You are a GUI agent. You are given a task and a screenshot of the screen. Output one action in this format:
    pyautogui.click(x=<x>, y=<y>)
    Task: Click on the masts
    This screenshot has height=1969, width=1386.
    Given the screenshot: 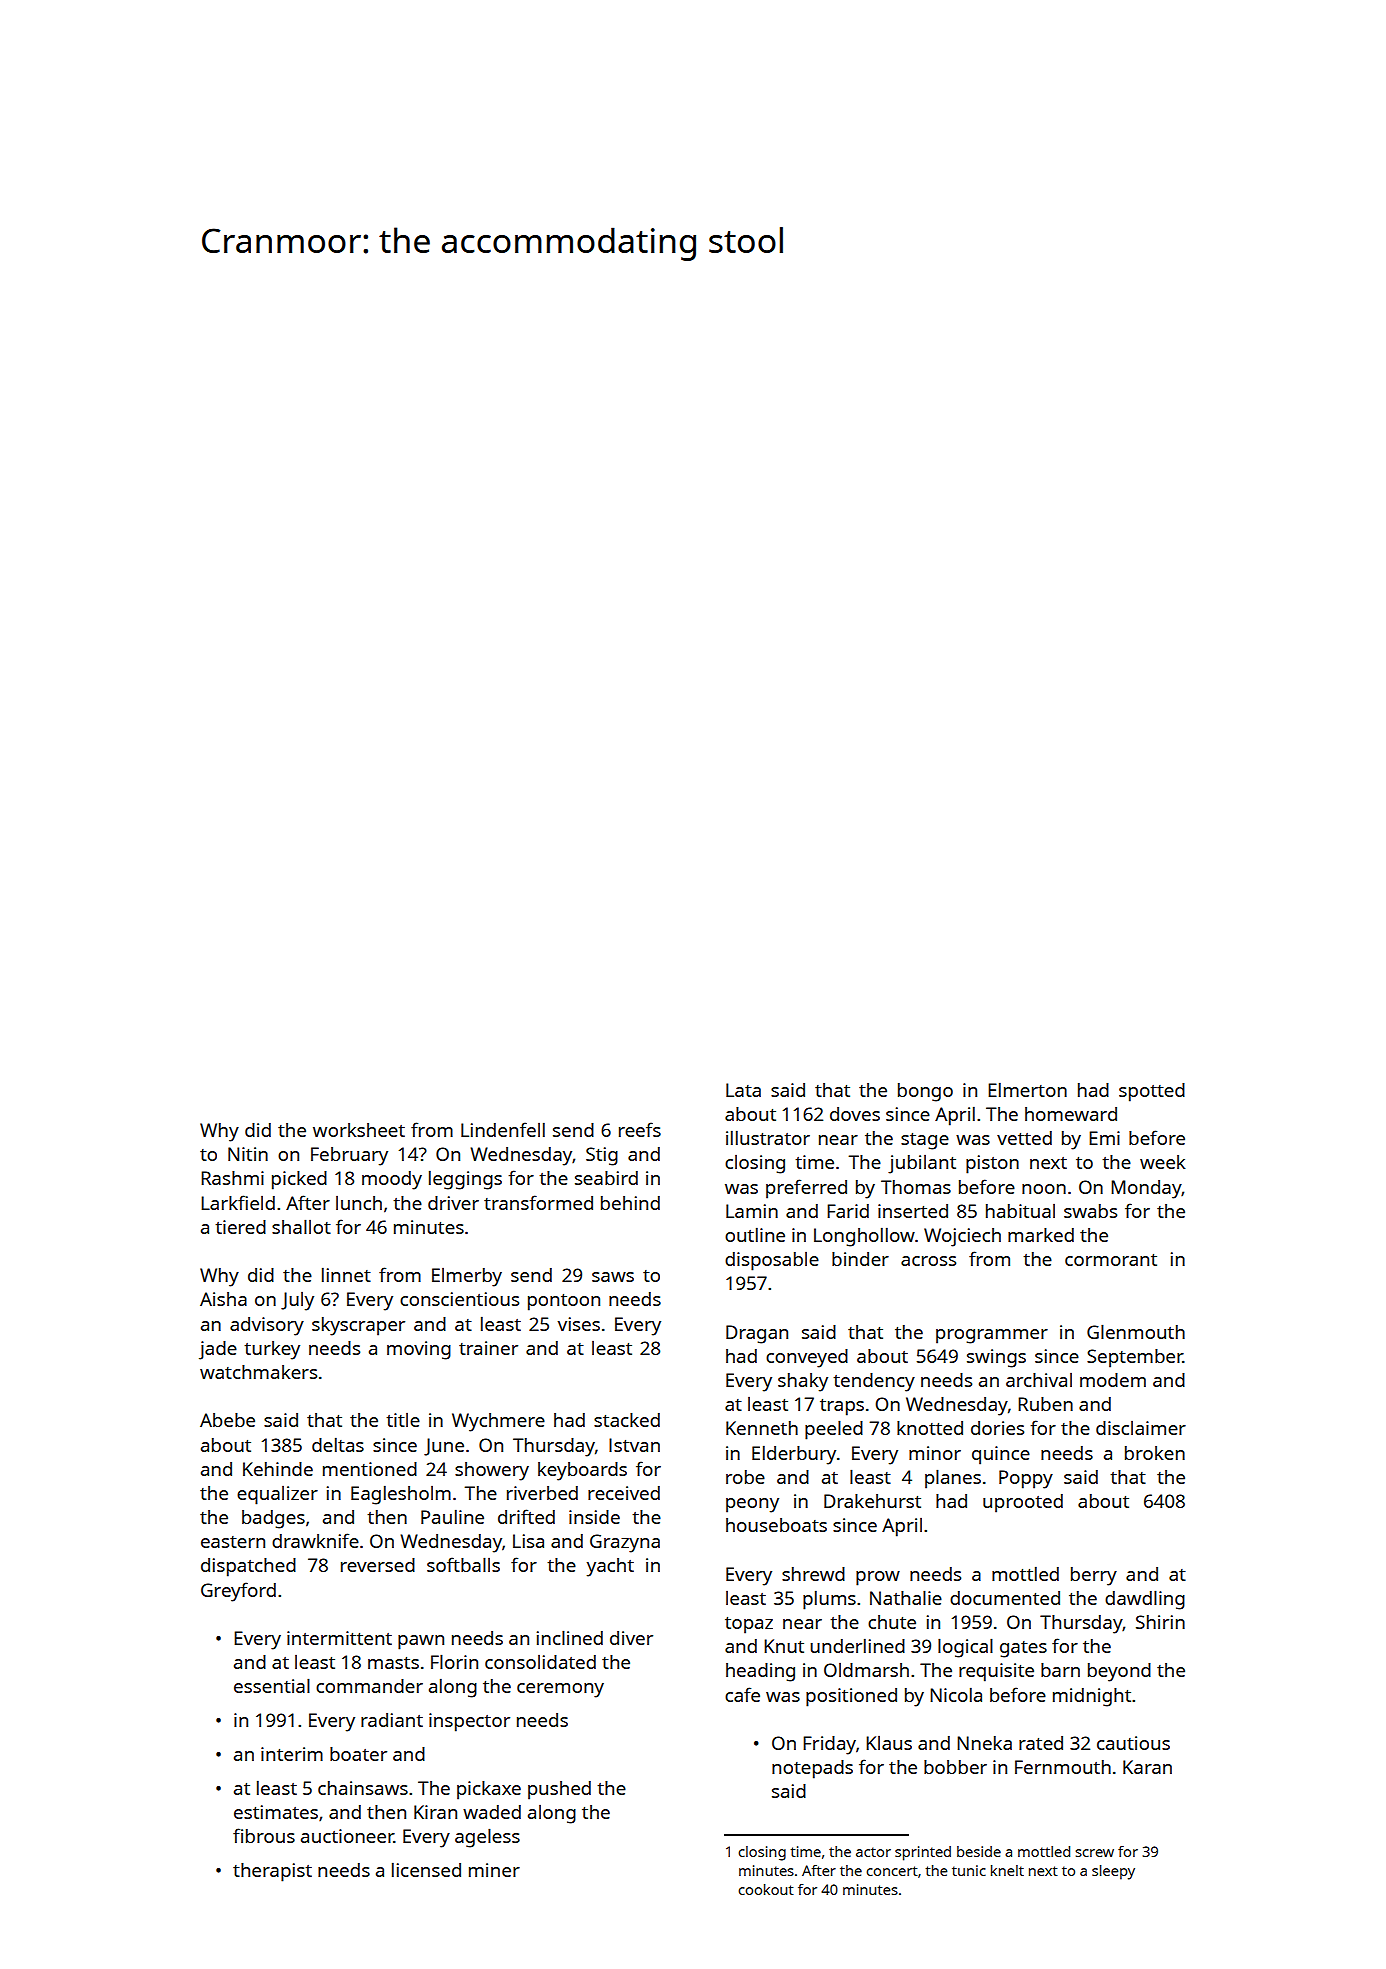 What is the action you would take?
    pyautogui.click(x=393, y=1663)
